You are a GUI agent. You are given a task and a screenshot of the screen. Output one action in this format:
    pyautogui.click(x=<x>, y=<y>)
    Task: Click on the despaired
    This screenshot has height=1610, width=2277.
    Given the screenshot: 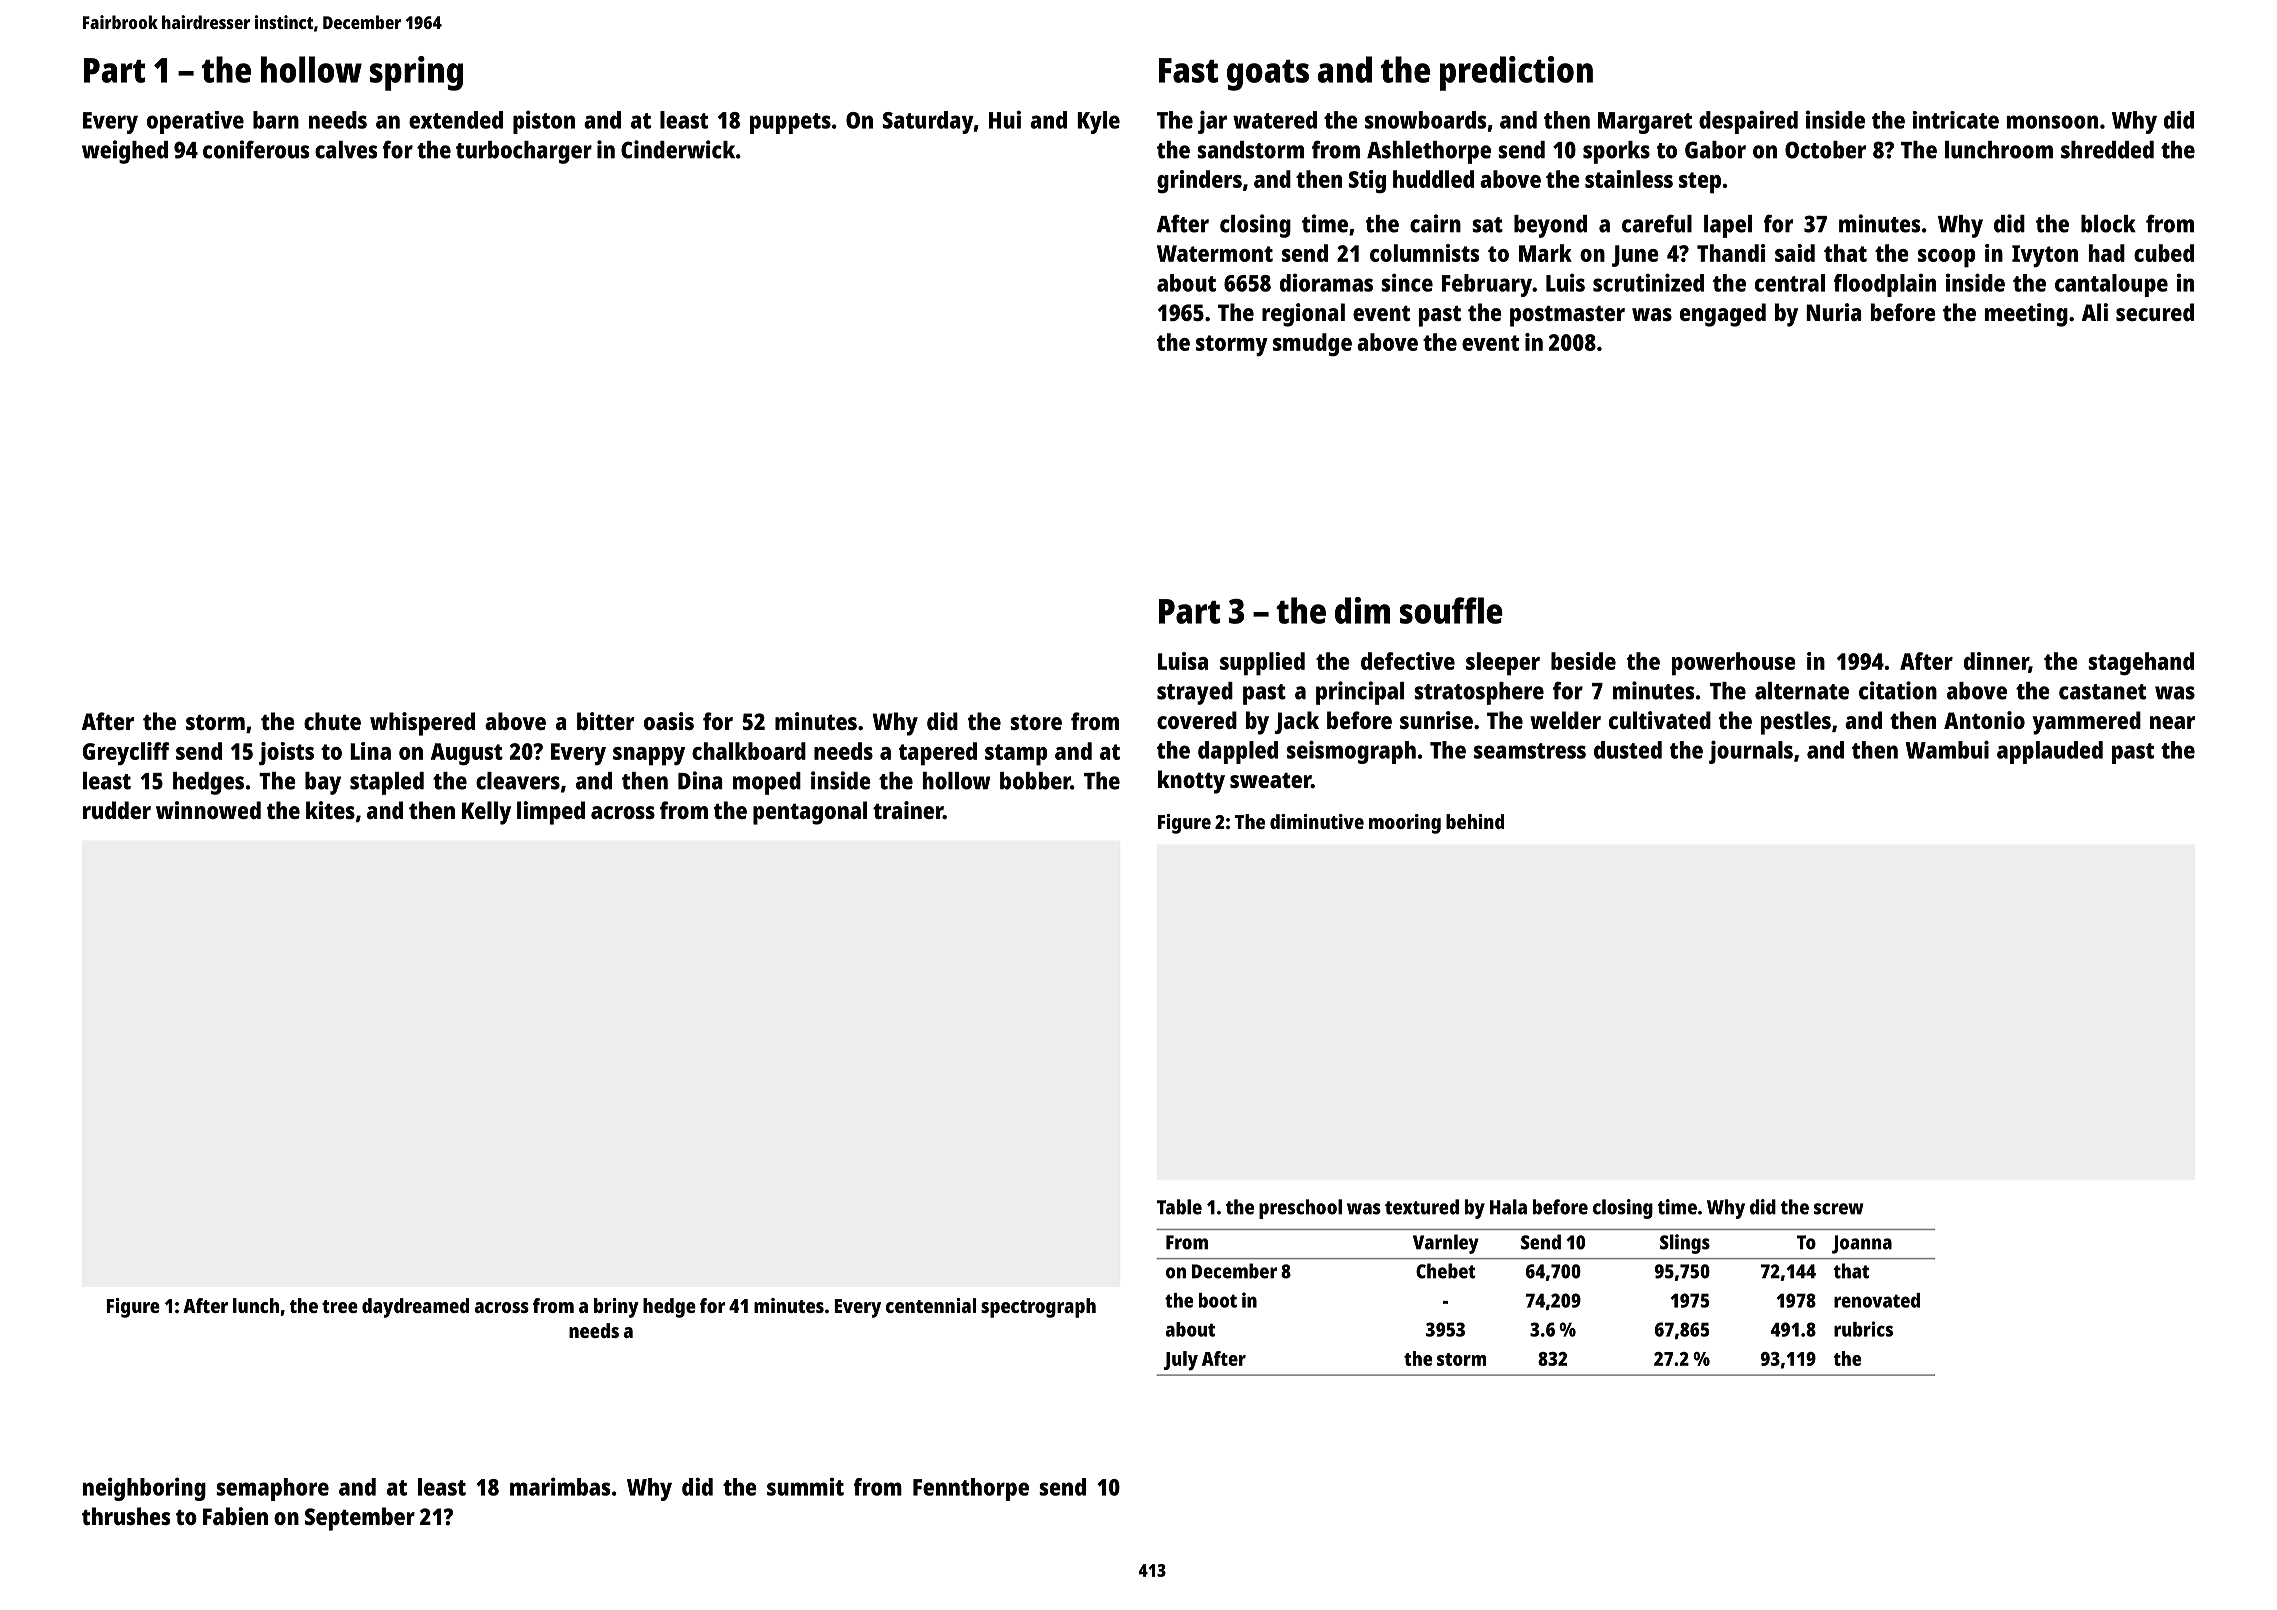 What is the action you would take?
    pyautogui.click(x=1748, y=122)
